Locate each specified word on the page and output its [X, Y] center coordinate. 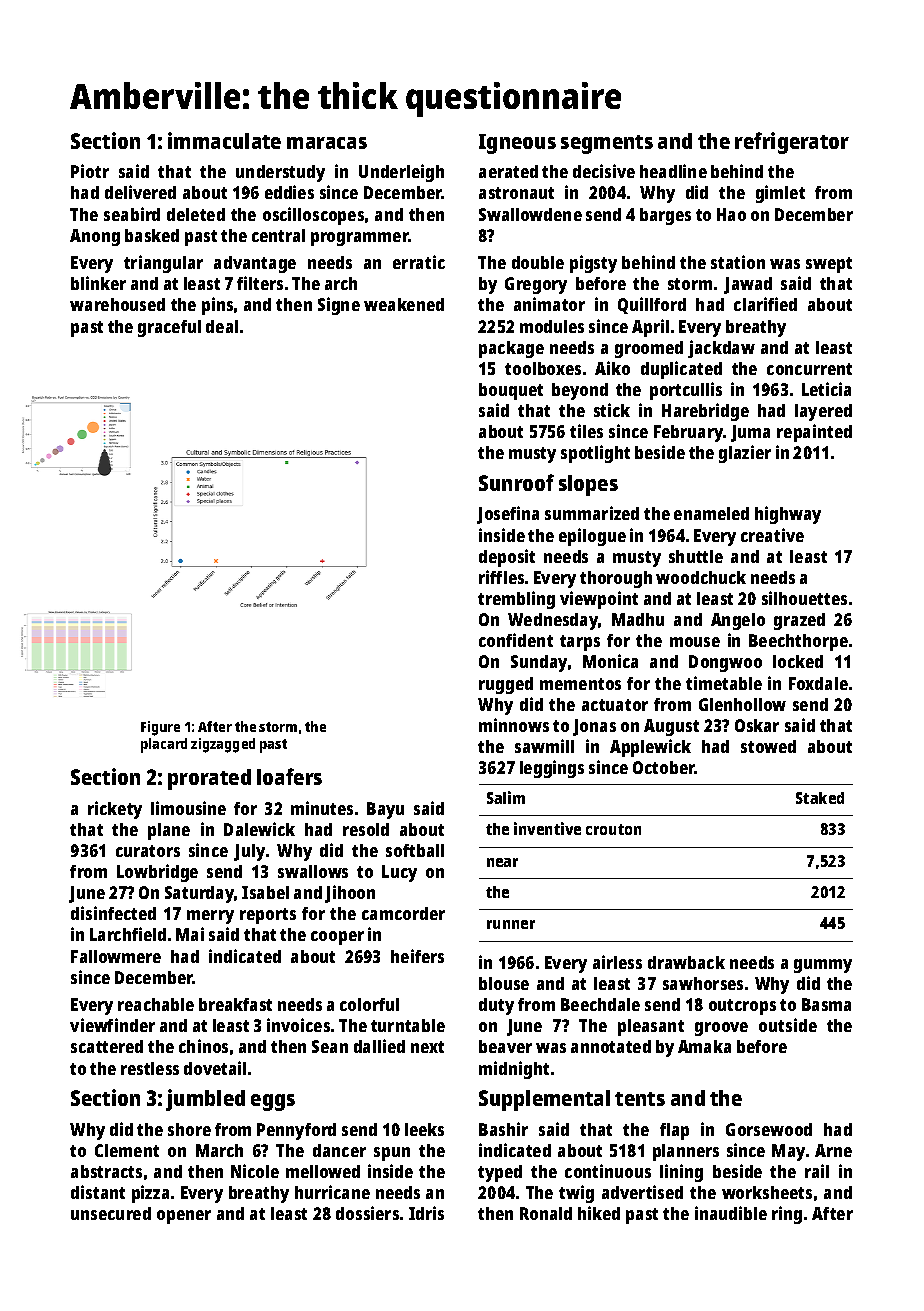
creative [772, 535]
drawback [686, 962]
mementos [580, 684]
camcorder [403, 913]
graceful [169, 328]
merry [210, 917]
